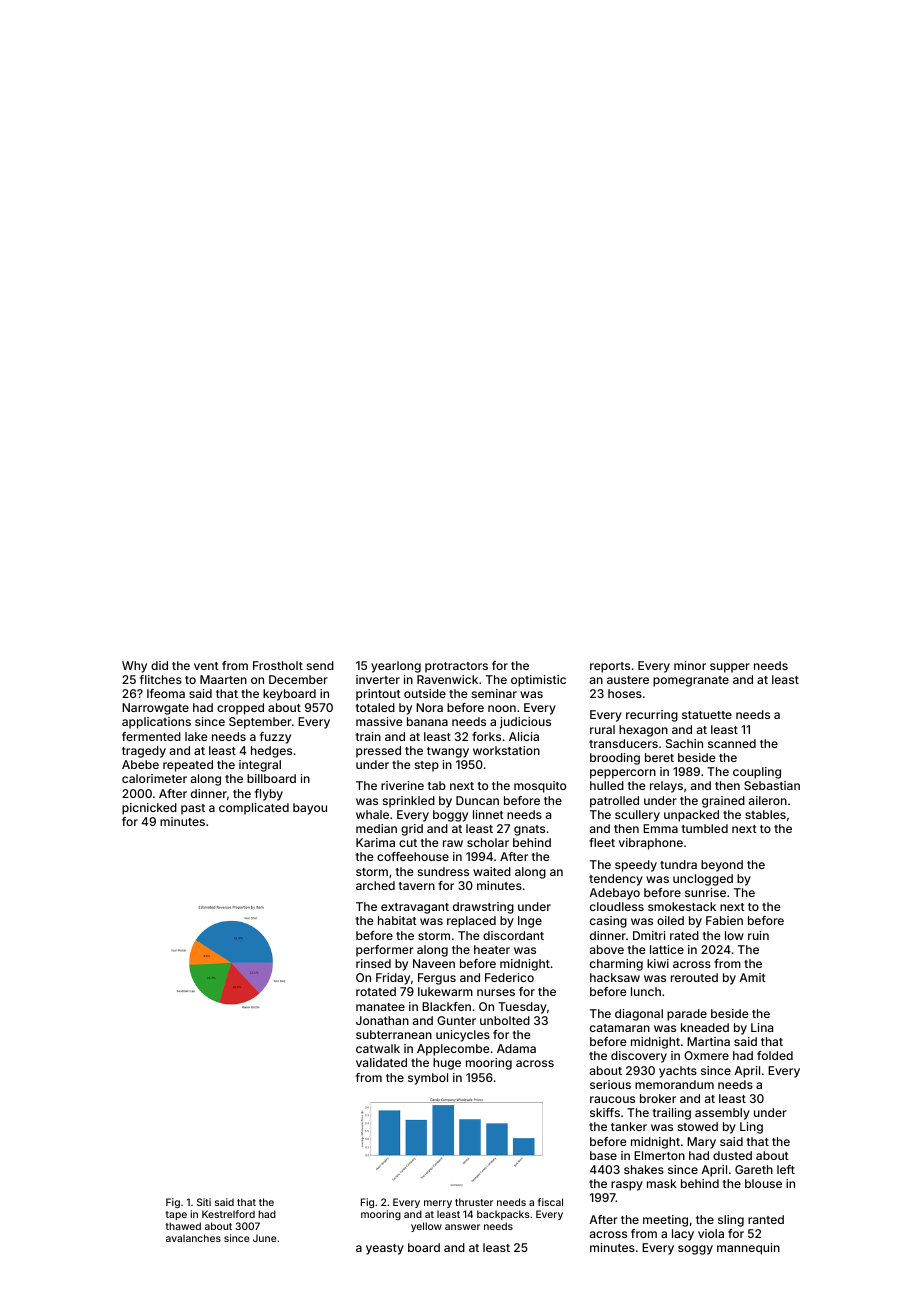 This document has height=1308, width=924. Describe the element at coordinates (428, 1079) in the document. I see `symbol` at that location.
